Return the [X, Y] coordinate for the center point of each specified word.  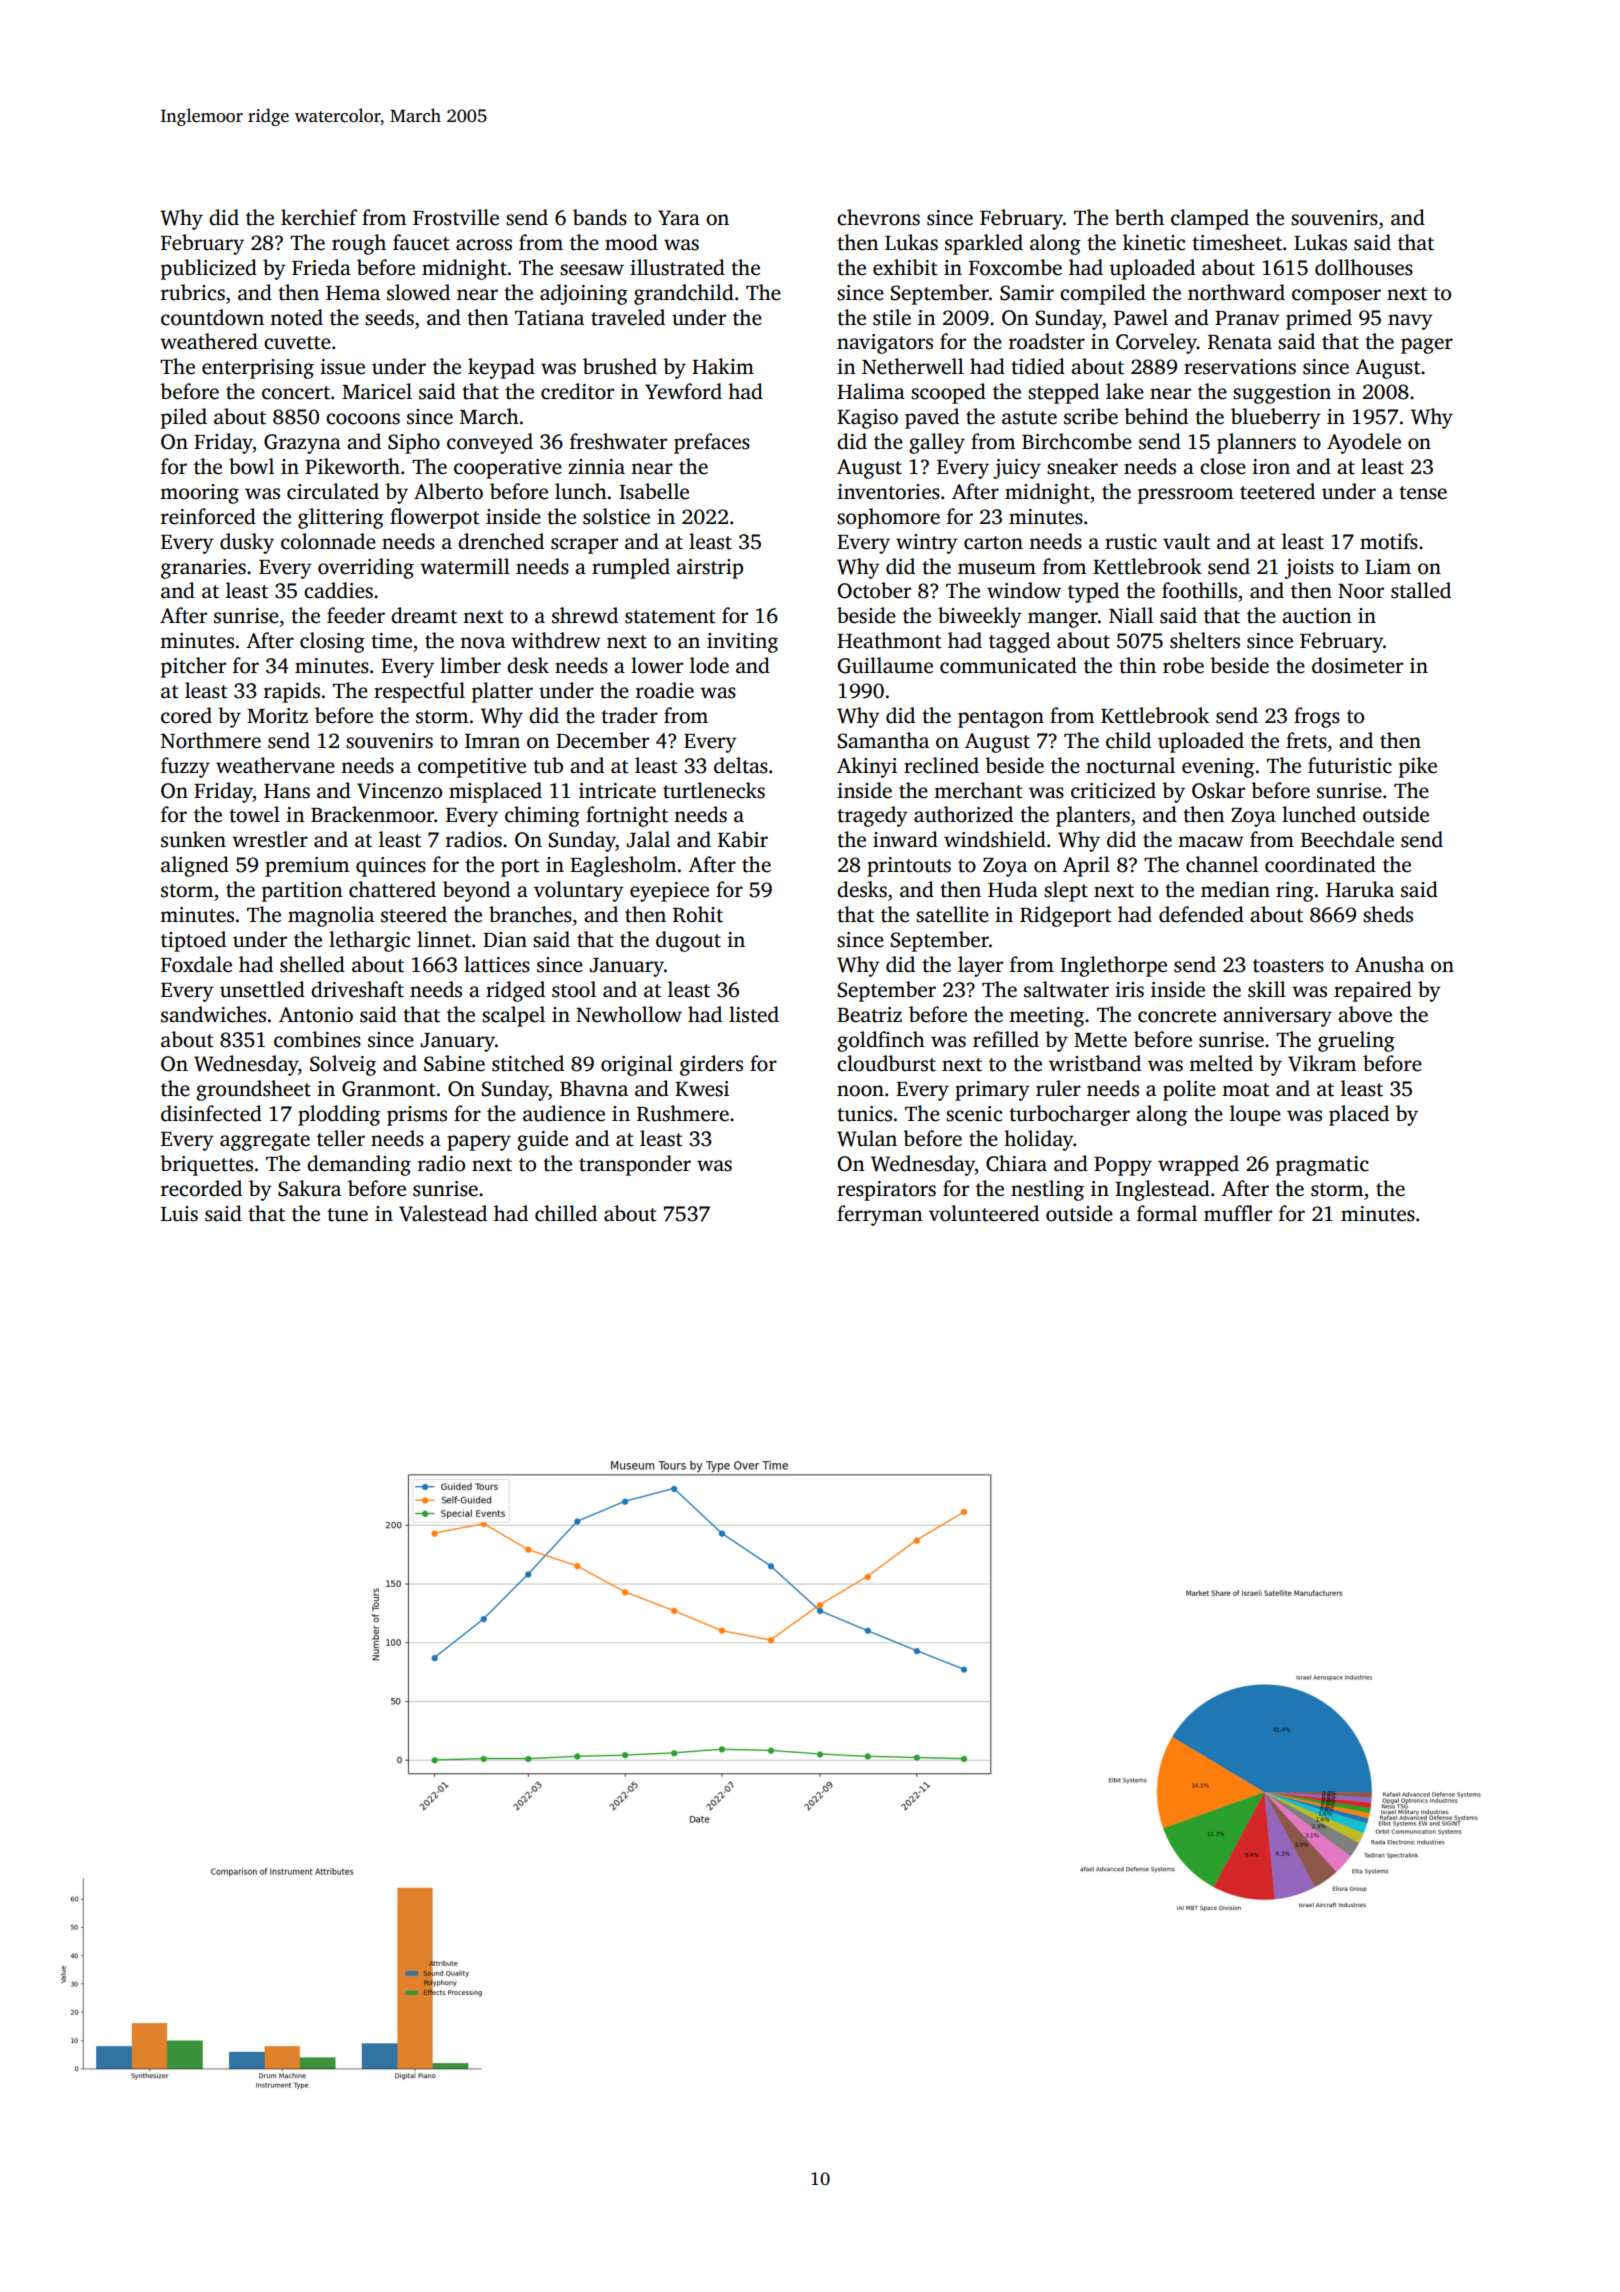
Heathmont [889, 640]
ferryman [880, 1215]
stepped [1063, 393]
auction [1317, 616]
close [1223, 466]
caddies [338, 590]
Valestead [443, 1213]
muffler [1238, 1213]
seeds [389, 317]
